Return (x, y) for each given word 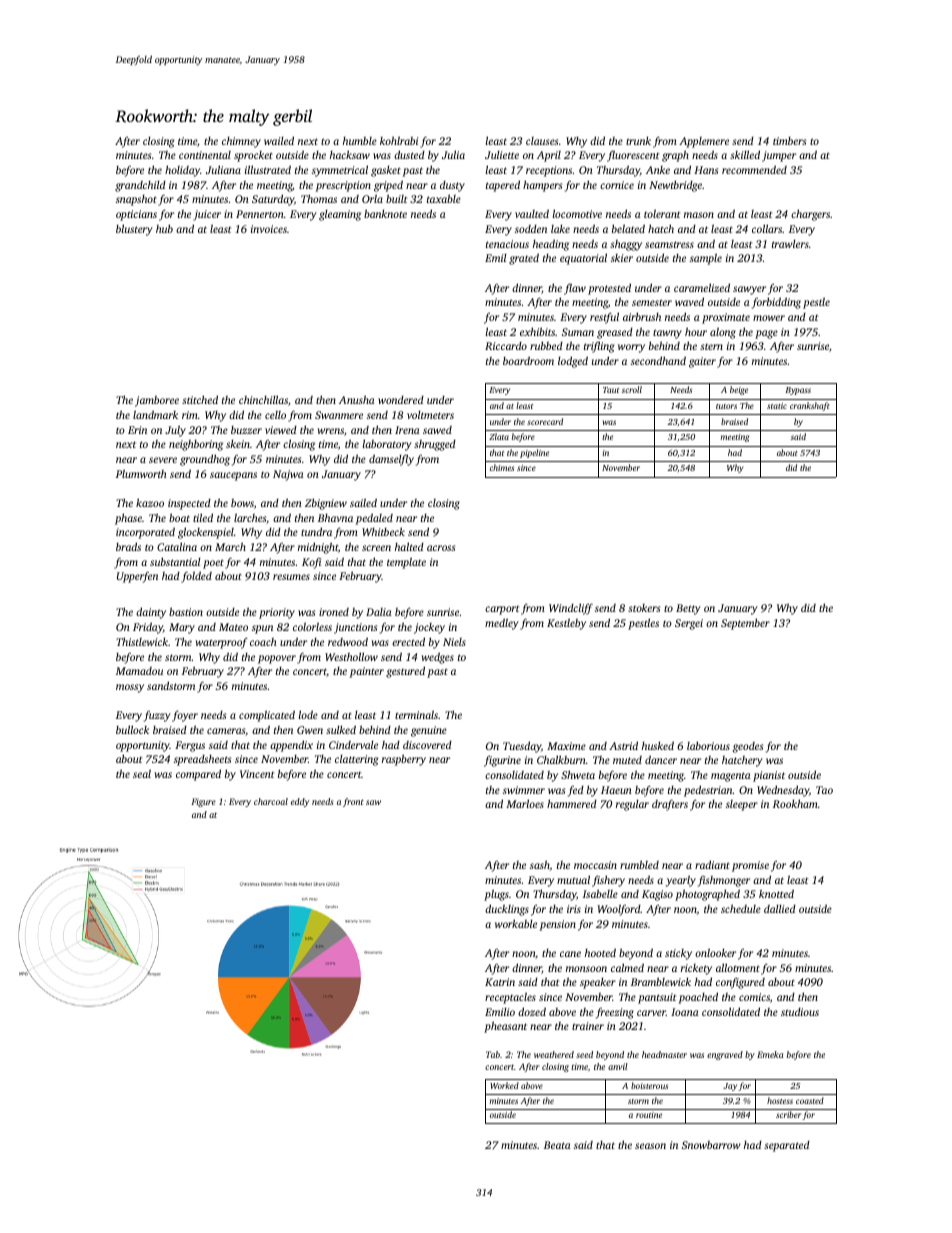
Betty (688, 609)
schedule (741, 908)
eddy (300, 802)
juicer (207, 215)
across (441, 548)
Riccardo (506, 346)
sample (706, 259)
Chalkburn (561, 759)
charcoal (271, 801)
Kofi (311, 563)
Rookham (795, 803)
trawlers (790, 244)
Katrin (500, 982)
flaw (575, 289)
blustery (134, 230)
